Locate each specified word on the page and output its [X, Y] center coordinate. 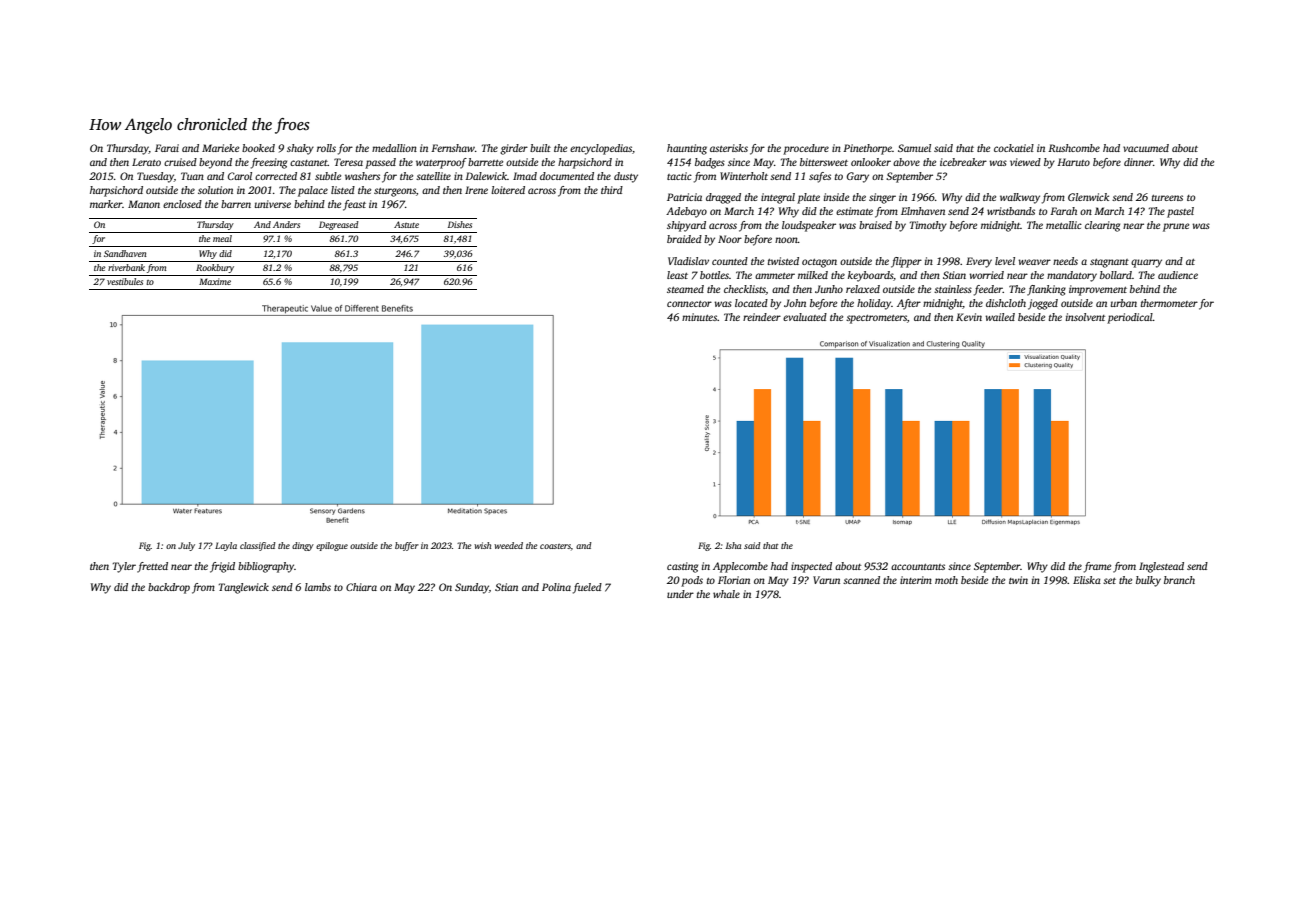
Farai [167, 148]
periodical [1130, 318]
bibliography [266, 567]
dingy [303, 546]
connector [689, 304]
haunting [687, 149]
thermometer [1169, 303]
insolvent [1085, 317]
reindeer [762, 317]
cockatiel [1014, 148]
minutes [699, 317]
